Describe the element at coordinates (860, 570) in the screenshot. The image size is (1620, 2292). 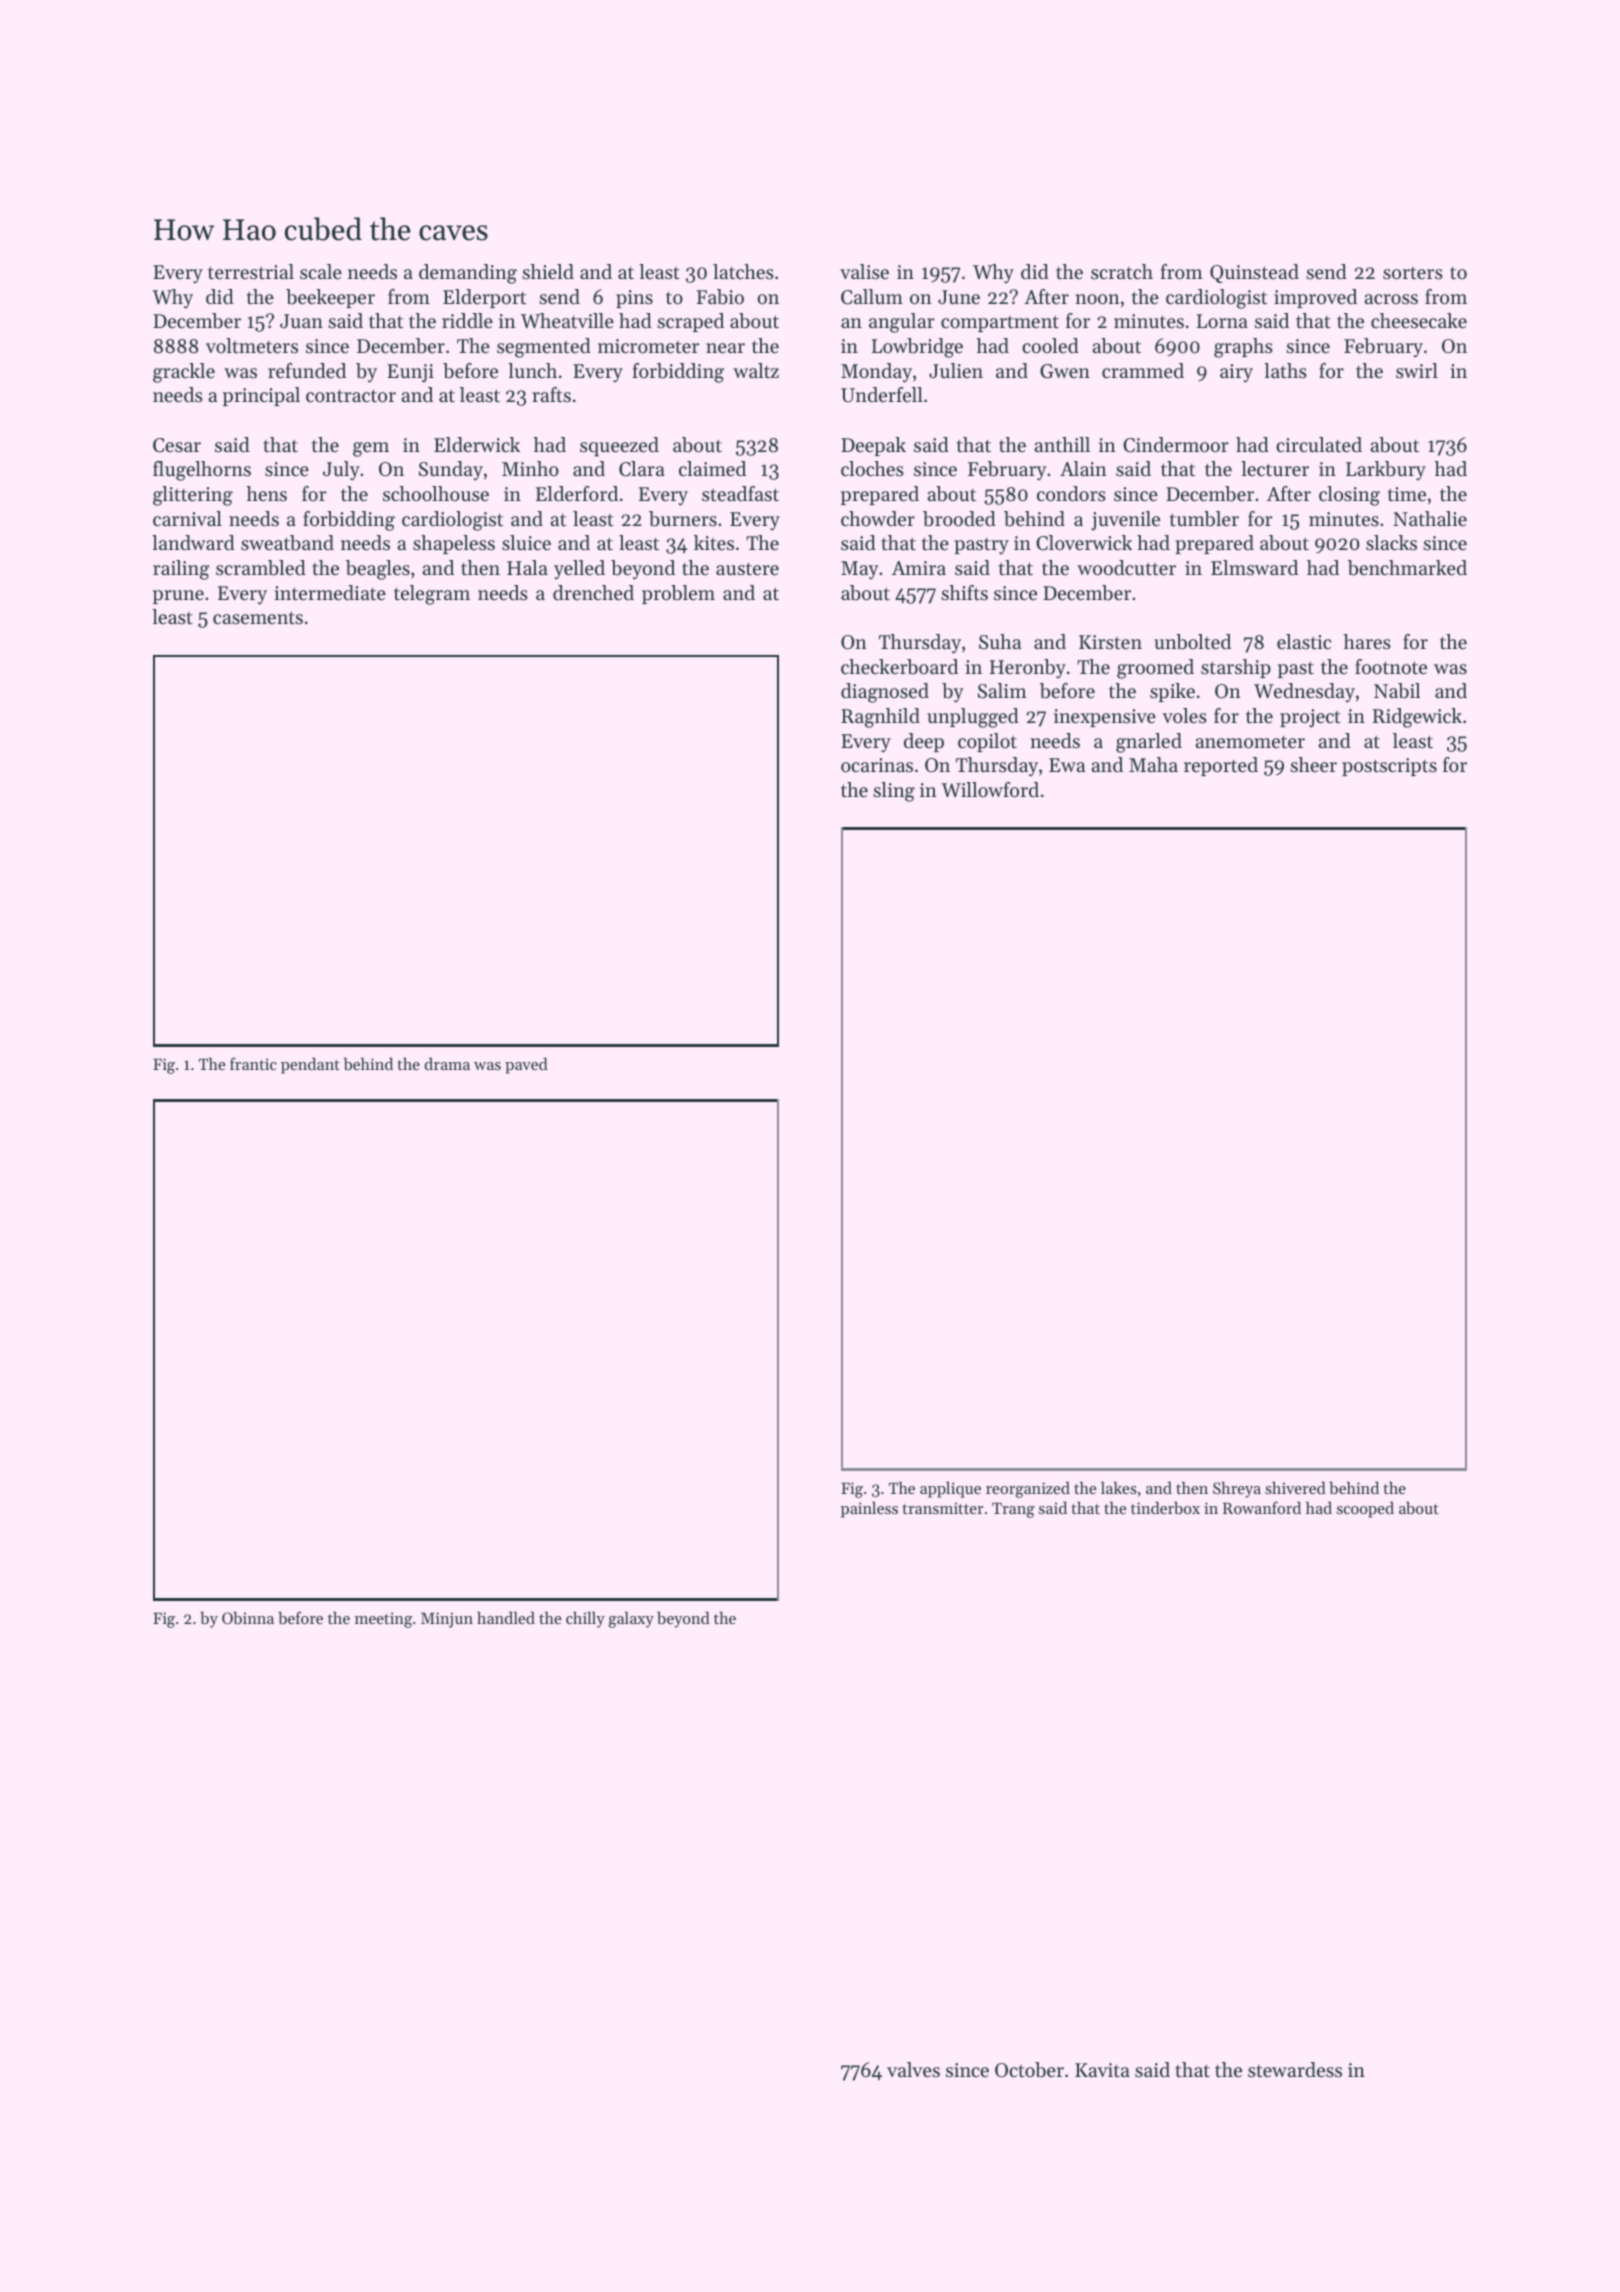
I see `May` at that location.
